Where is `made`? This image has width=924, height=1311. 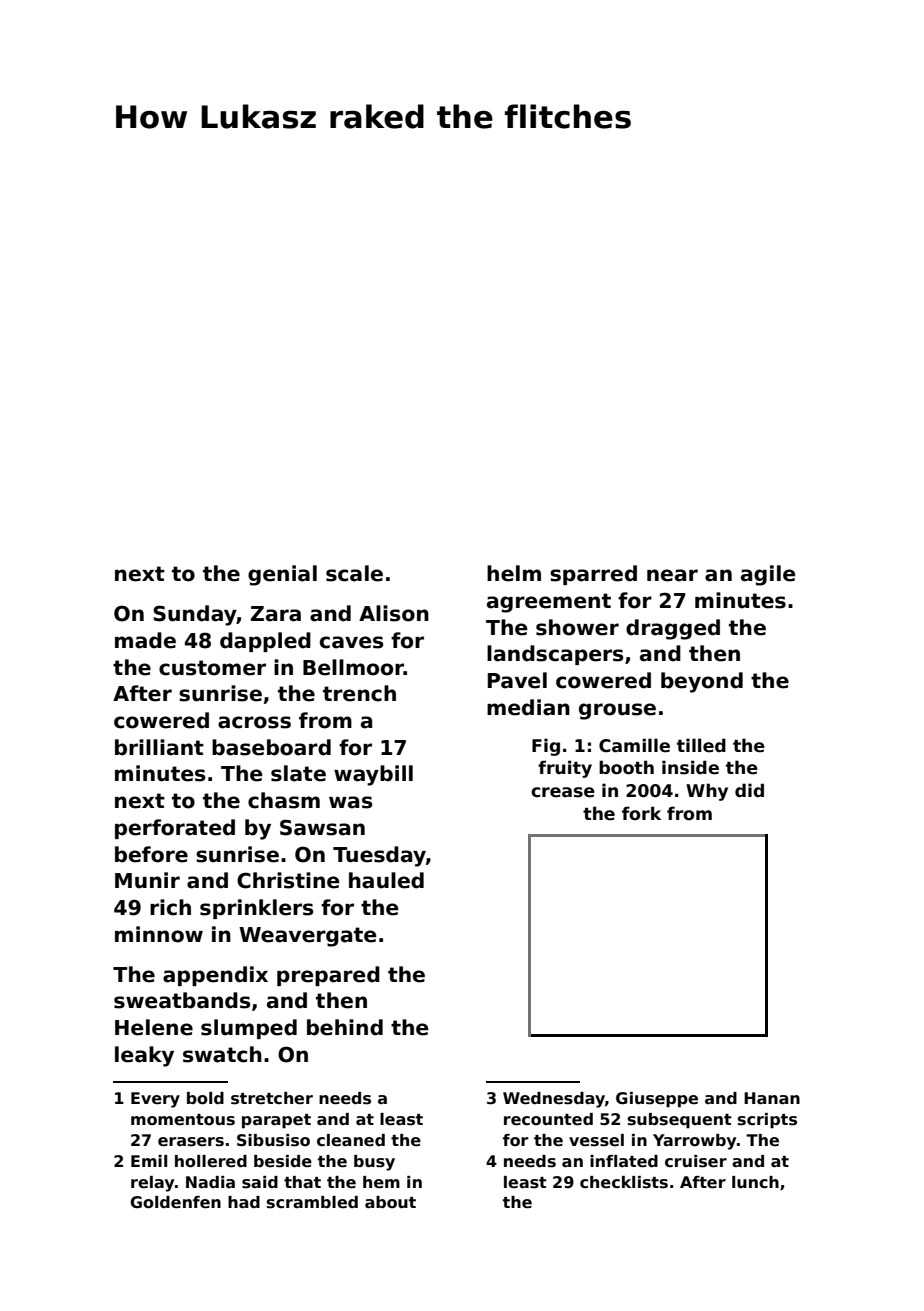
made is located at coordinates (145, 640).
